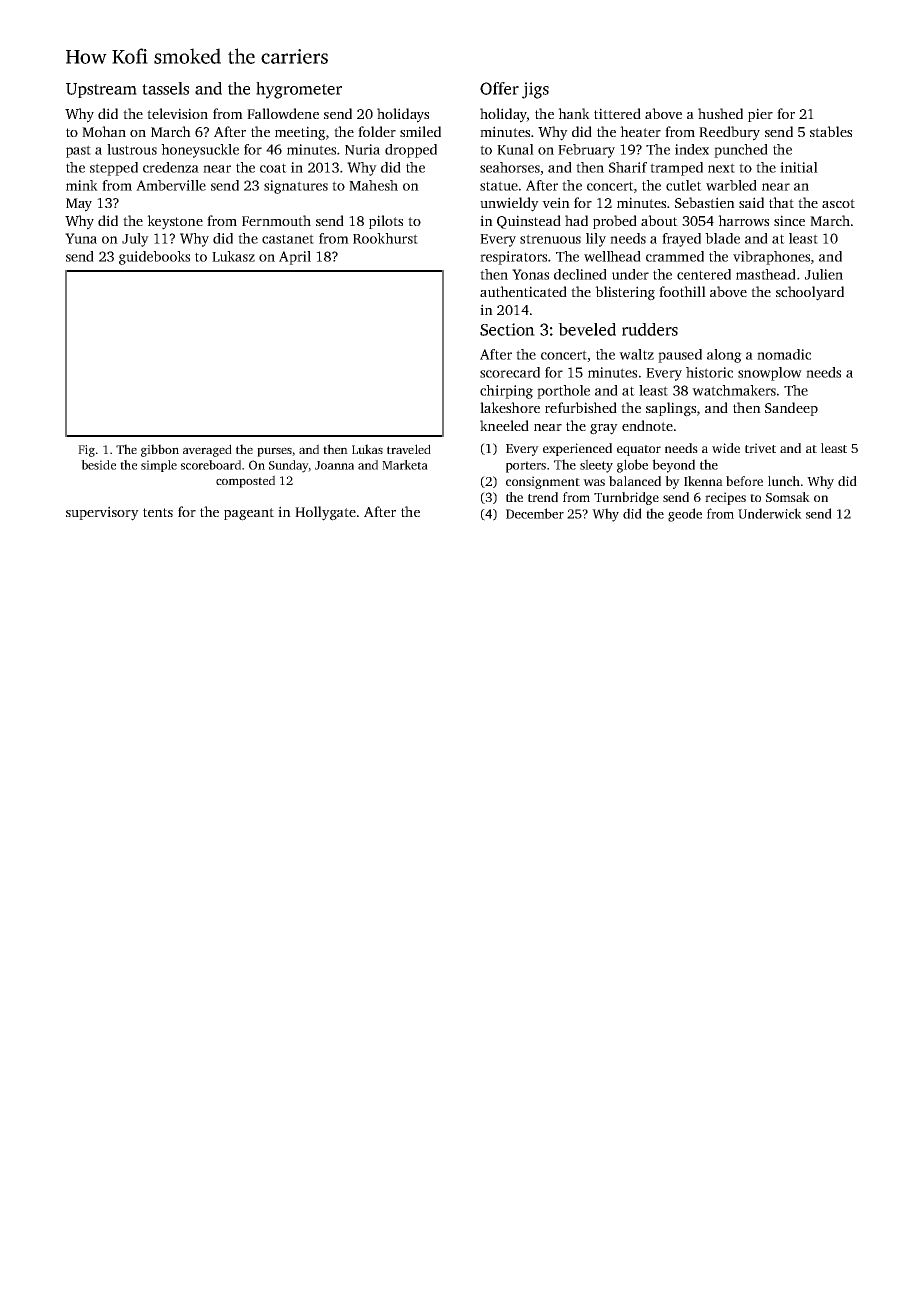 This screenshot has width=924, height=1308. Describe the element at coordinates (617, 113) in the screenshot. I see `tittered` at that location.
